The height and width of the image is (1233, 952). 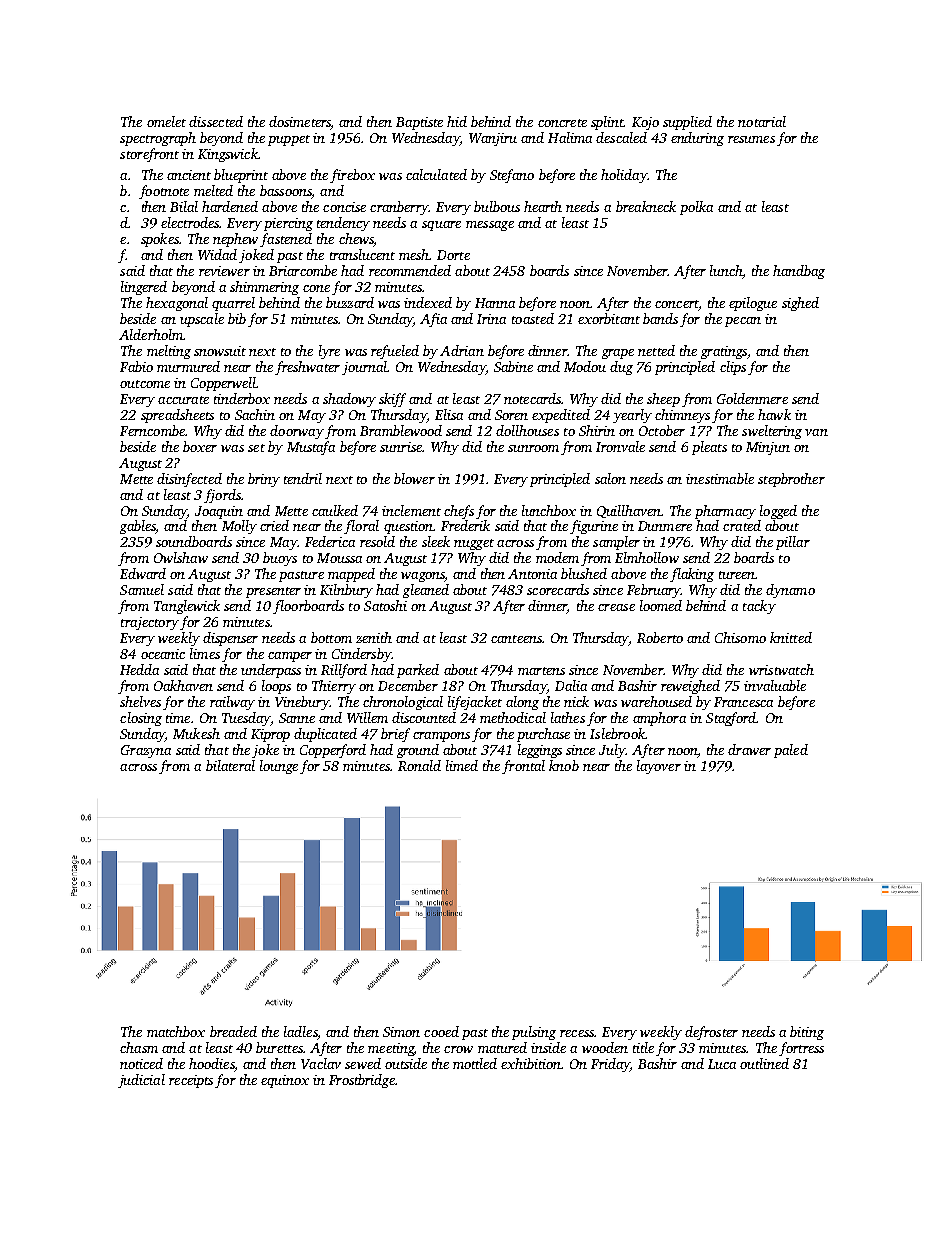 What do you see at coordinates (534, 1033) in the image?
I see `pulsing` at bounding box center [534, 1033].
